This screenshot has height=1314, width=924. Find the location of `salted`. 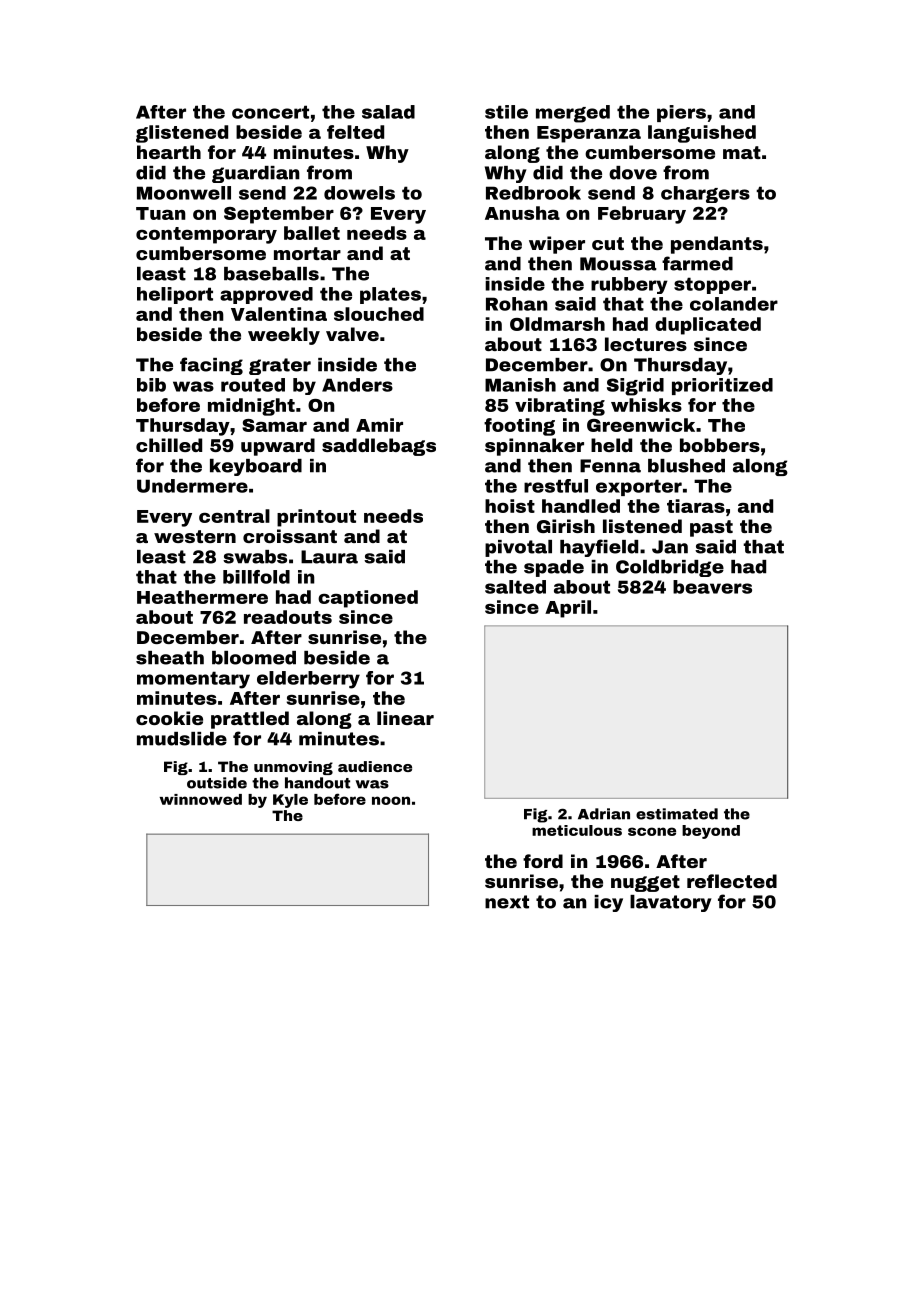

salted is located at coordinates (515, 587).
